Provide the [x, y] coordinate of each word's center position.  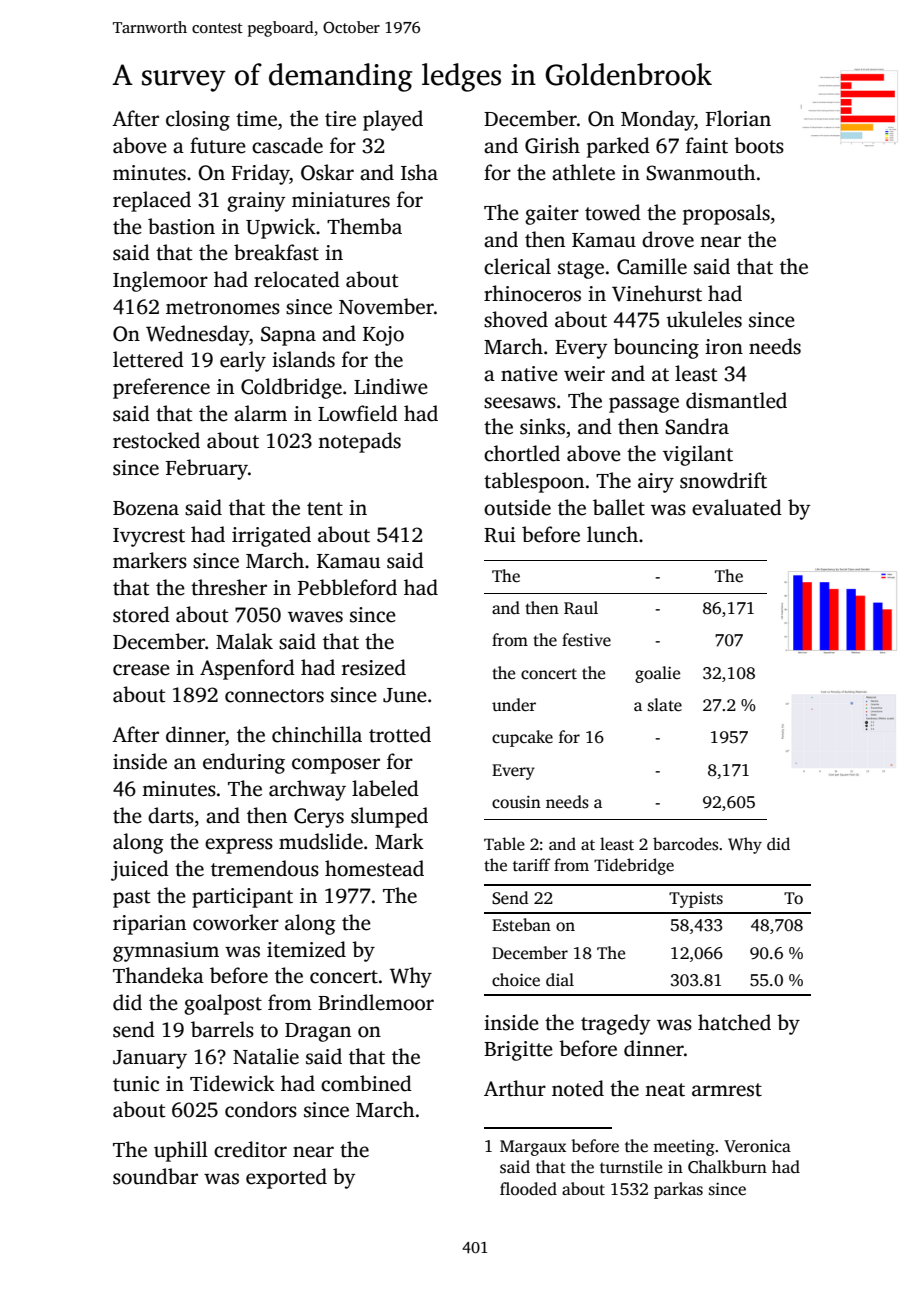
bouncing [656, 348]
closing [198, 120]
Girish [552, 145]
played [393, 120]
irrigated [271, 536]
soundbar [155, 1176]
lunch [612, 534]
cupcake [522, 738]
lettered [148, 359]
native [529, 374]
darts [171, 815]
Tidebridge [634, 866]
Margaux [533, 1148]
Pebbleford [347, 587]
